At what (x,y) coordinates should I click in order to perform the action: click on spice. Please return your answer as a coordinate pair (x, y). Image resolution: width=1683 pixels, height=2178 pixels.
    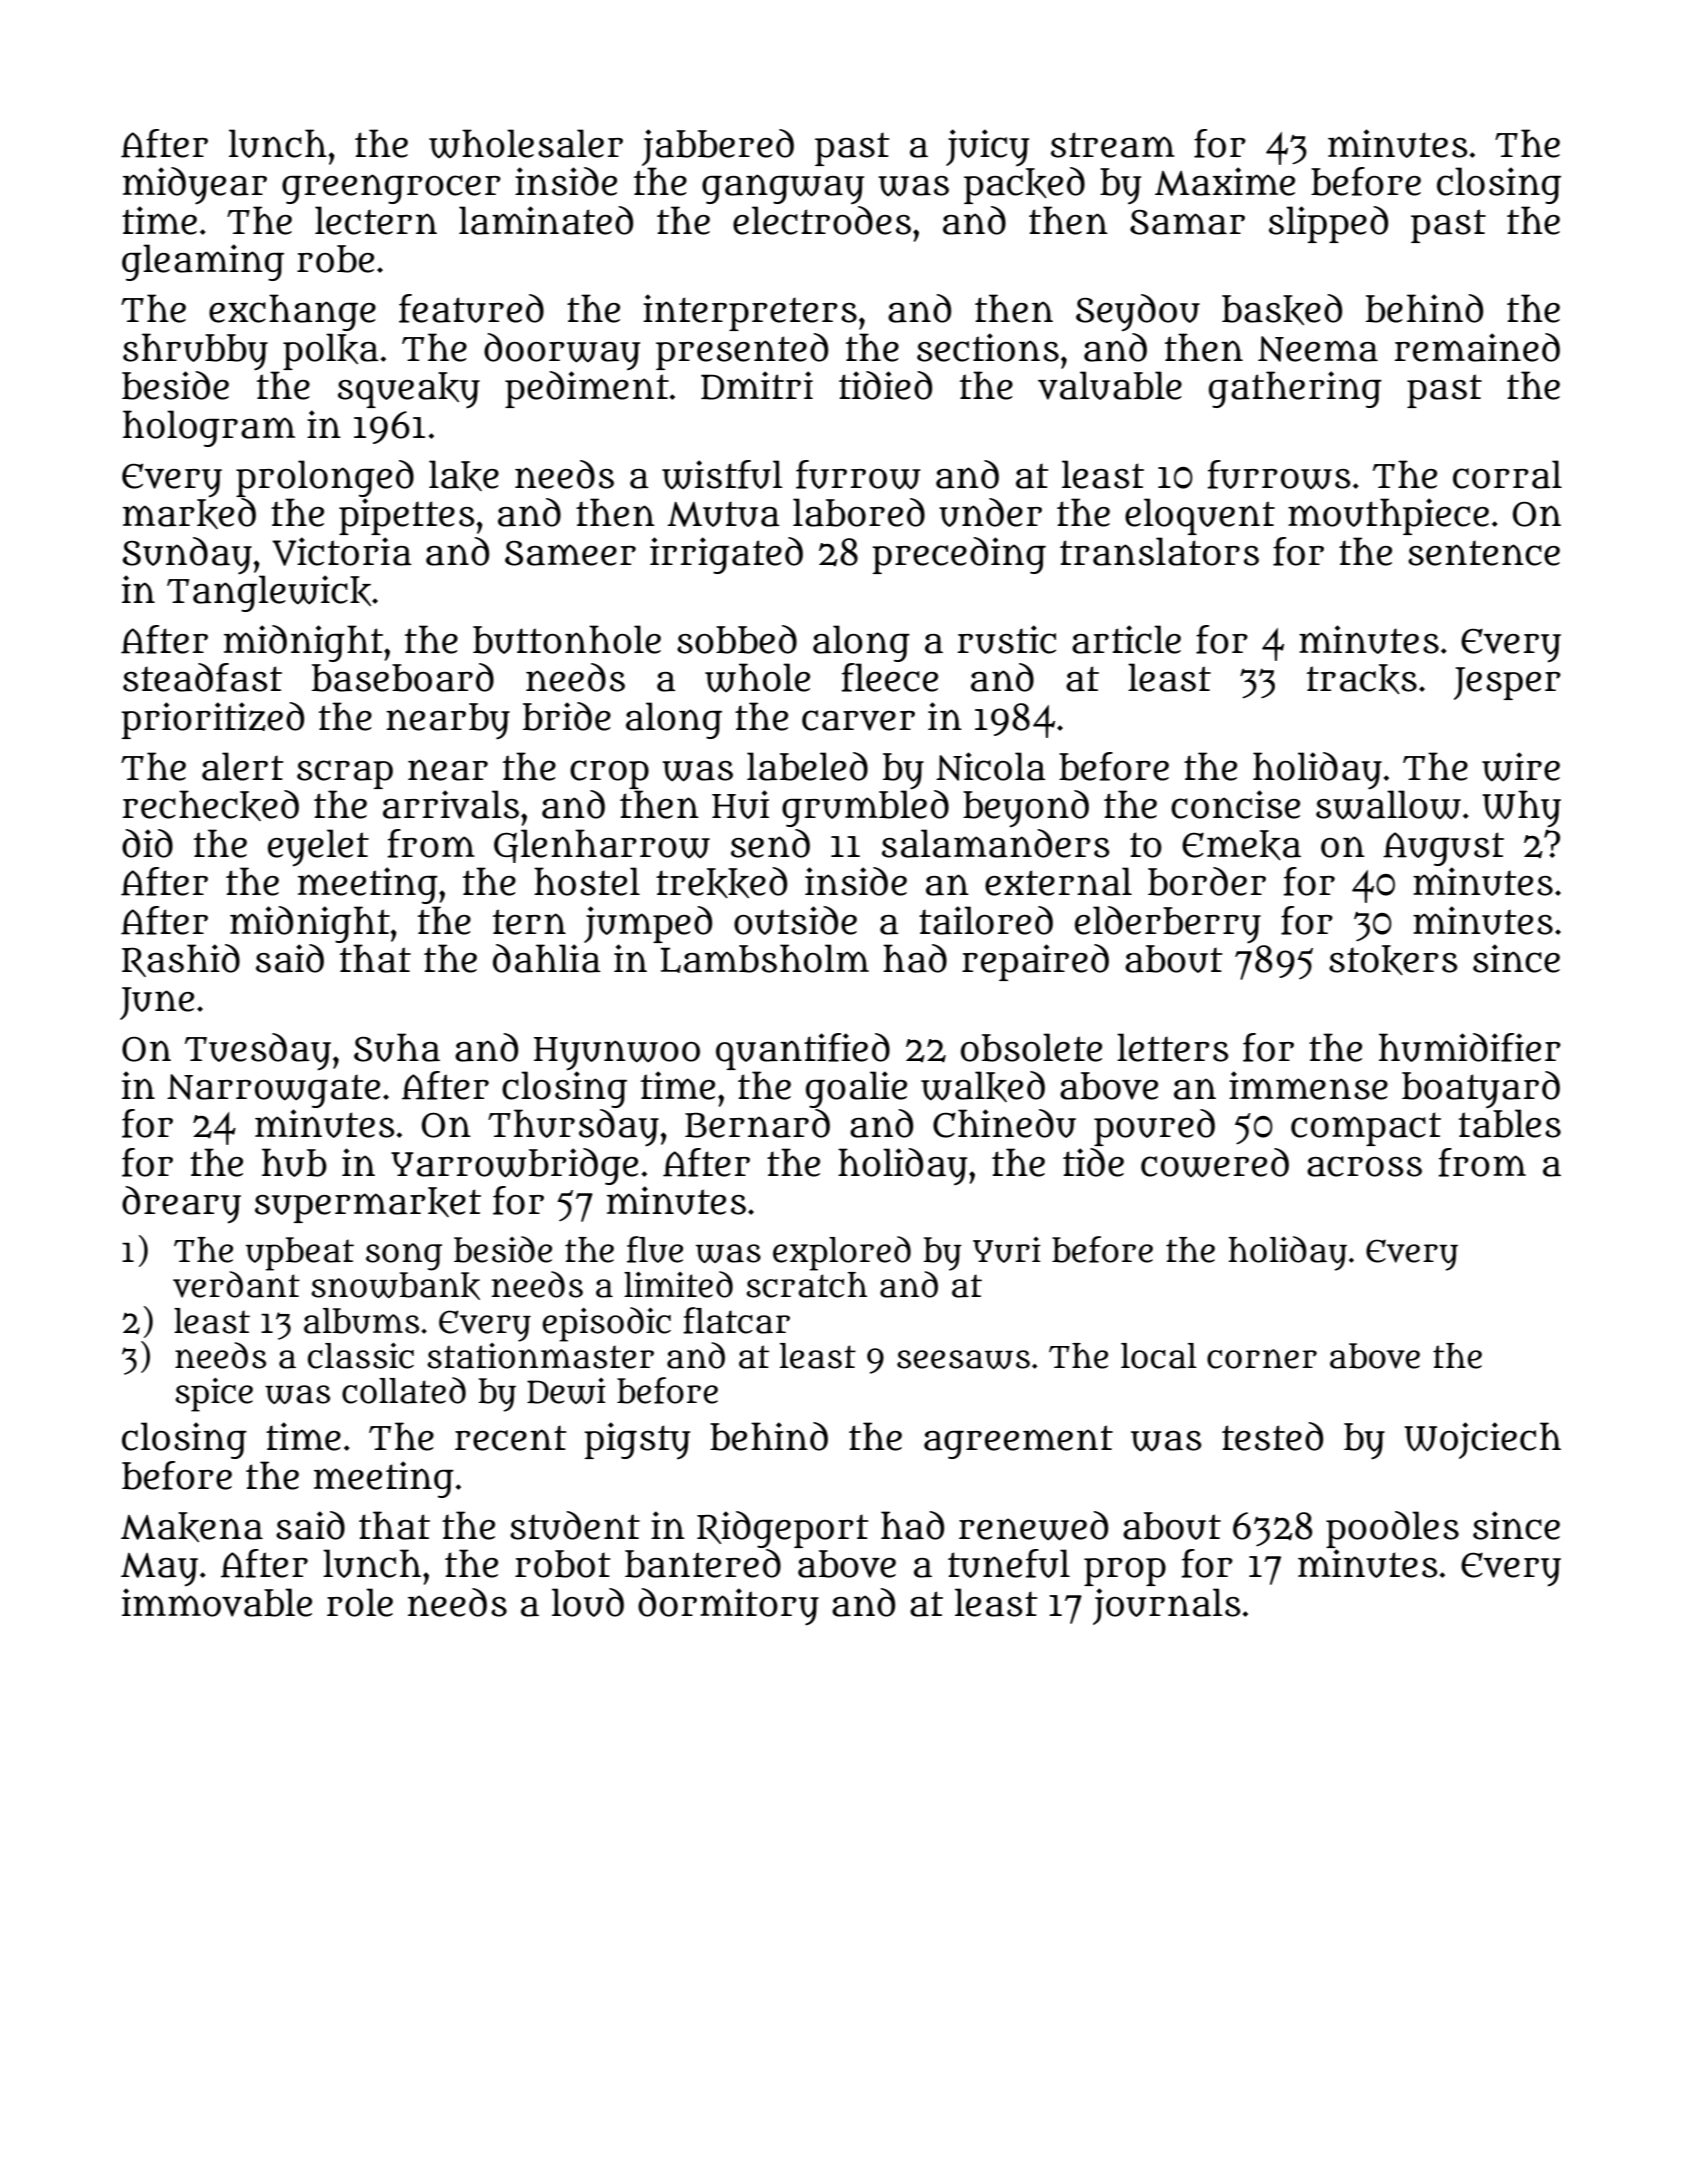
    Looking at the image, I should click on (214, 1395).
